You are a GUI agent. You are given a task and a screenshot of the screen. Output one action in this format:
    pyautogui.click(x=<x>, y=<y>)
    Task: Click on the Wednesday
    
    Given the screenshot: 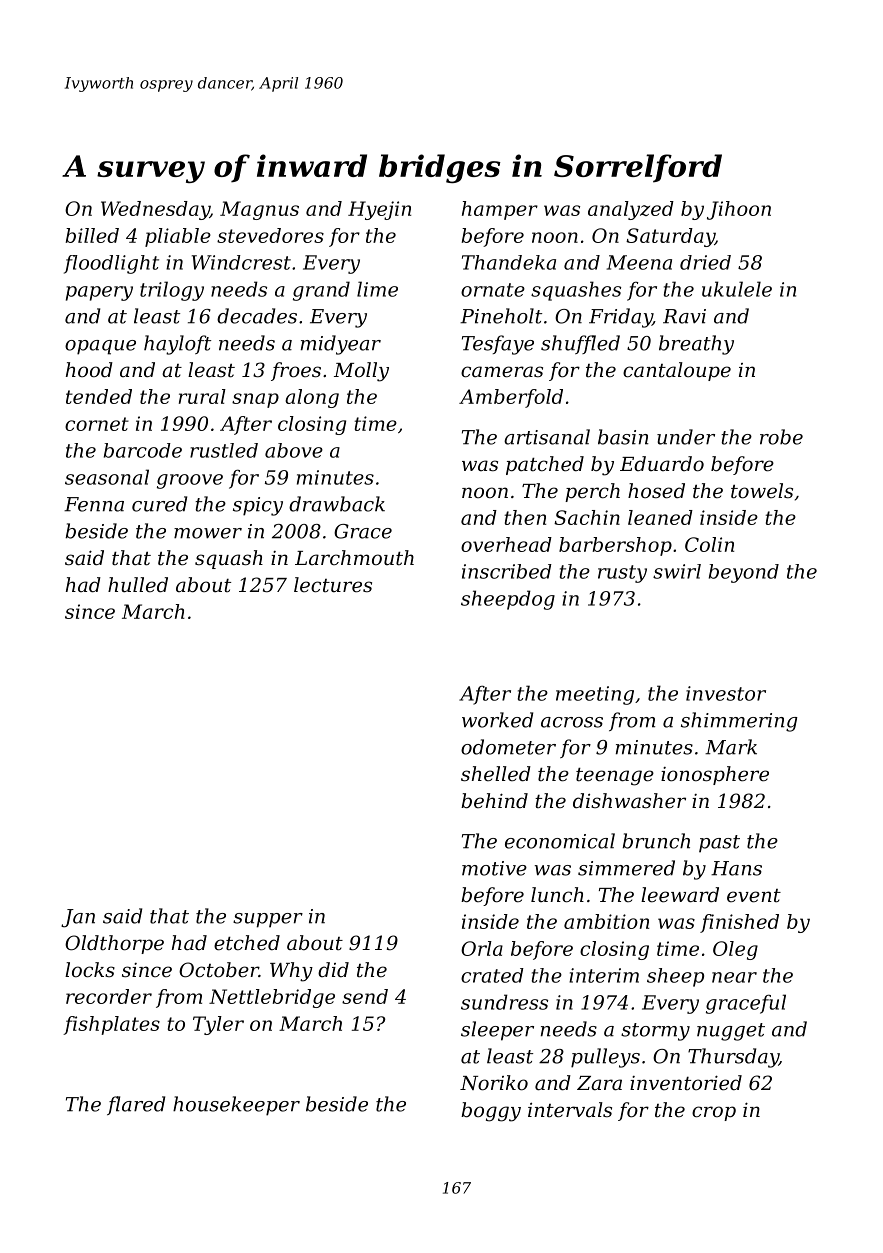 What is the action you would take?
    pyautogui.click(x=155, y=210)
